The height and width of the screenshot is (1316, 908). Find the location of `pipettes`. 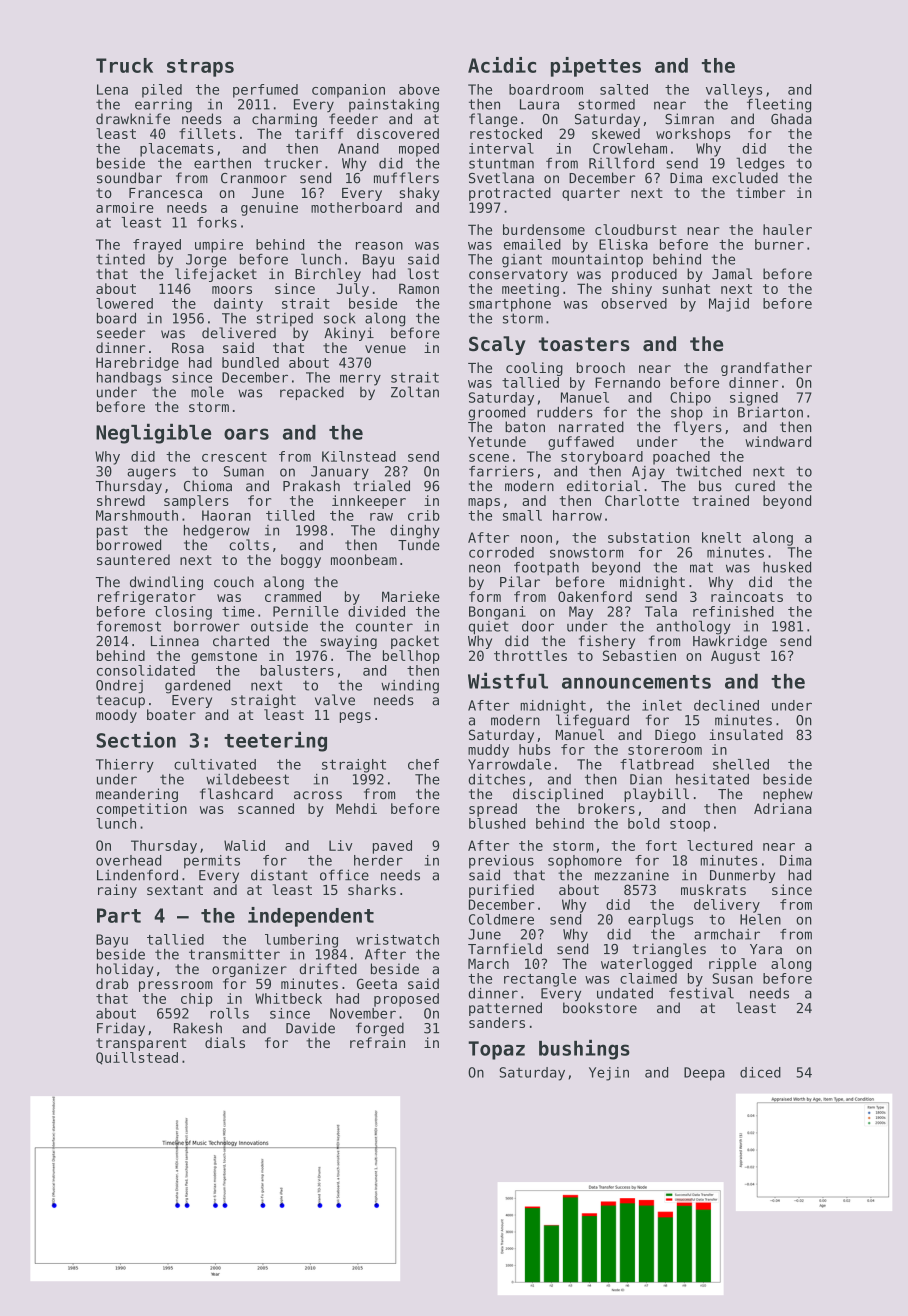

pipettes is located at coordinates (596, 67).
